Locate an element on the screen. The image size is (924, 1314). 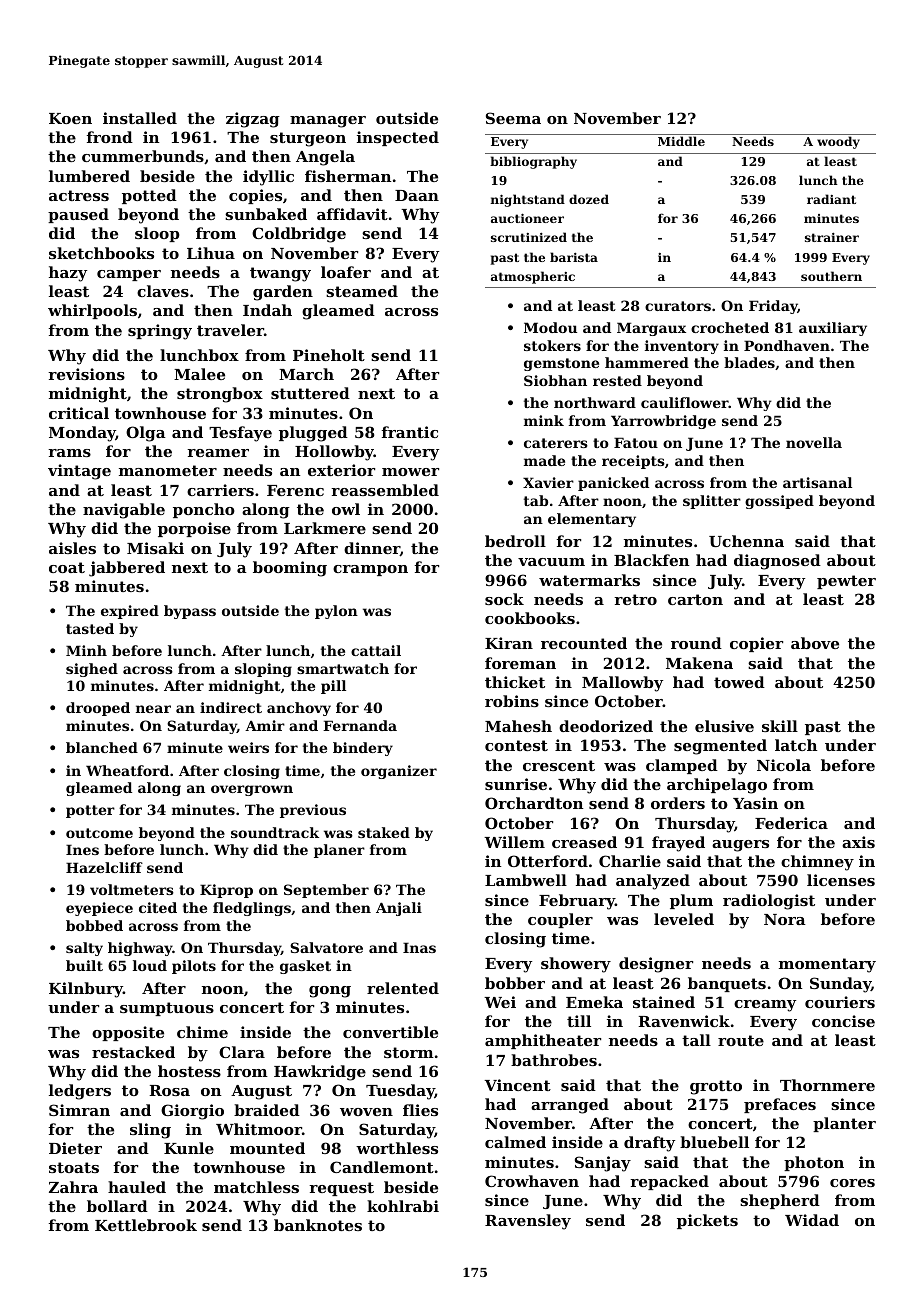
manager is located at coordinates (328, 122).
